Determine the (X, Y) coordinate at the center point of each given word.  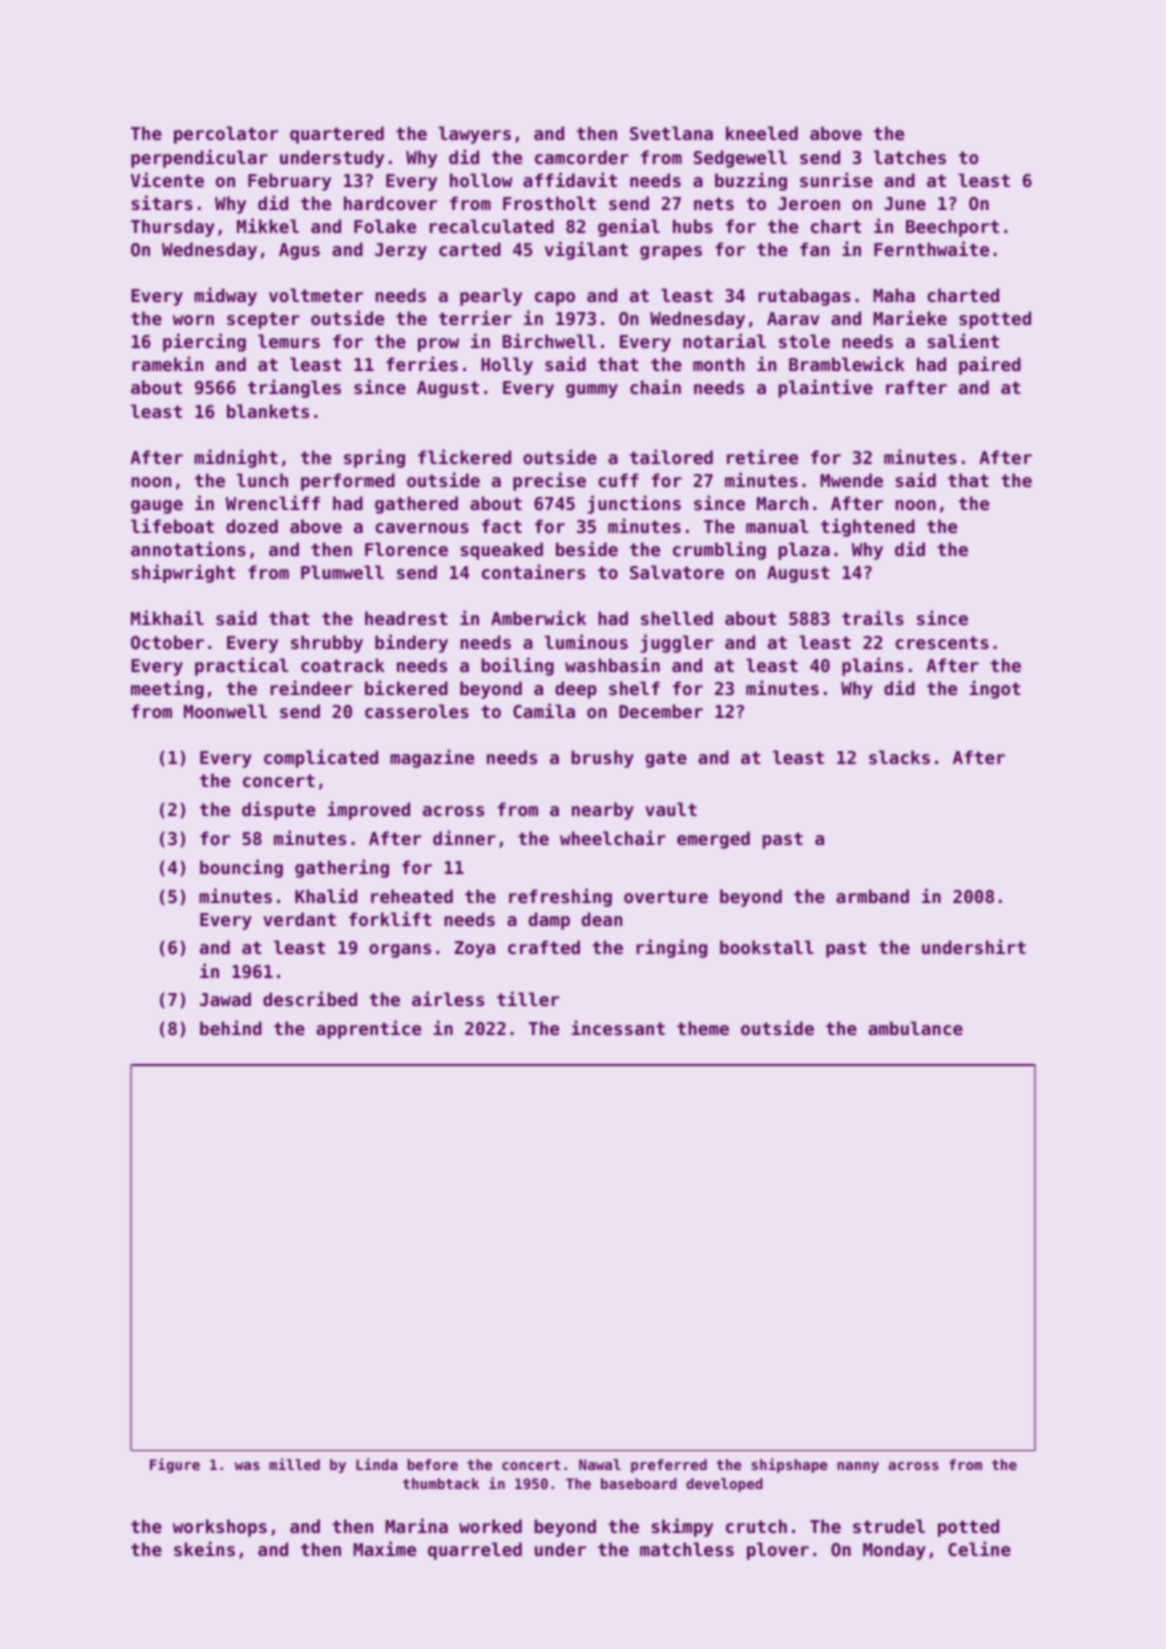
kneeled (762, 133)
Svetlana (671, 133)
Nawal (600, 1464)
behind (231, 1027)
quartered (337, 135)
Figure (175, 1465)
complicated (321, 758)
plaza (804, 551)
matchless (687, 1549)
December (661, 711)
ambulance (915, 1028)
